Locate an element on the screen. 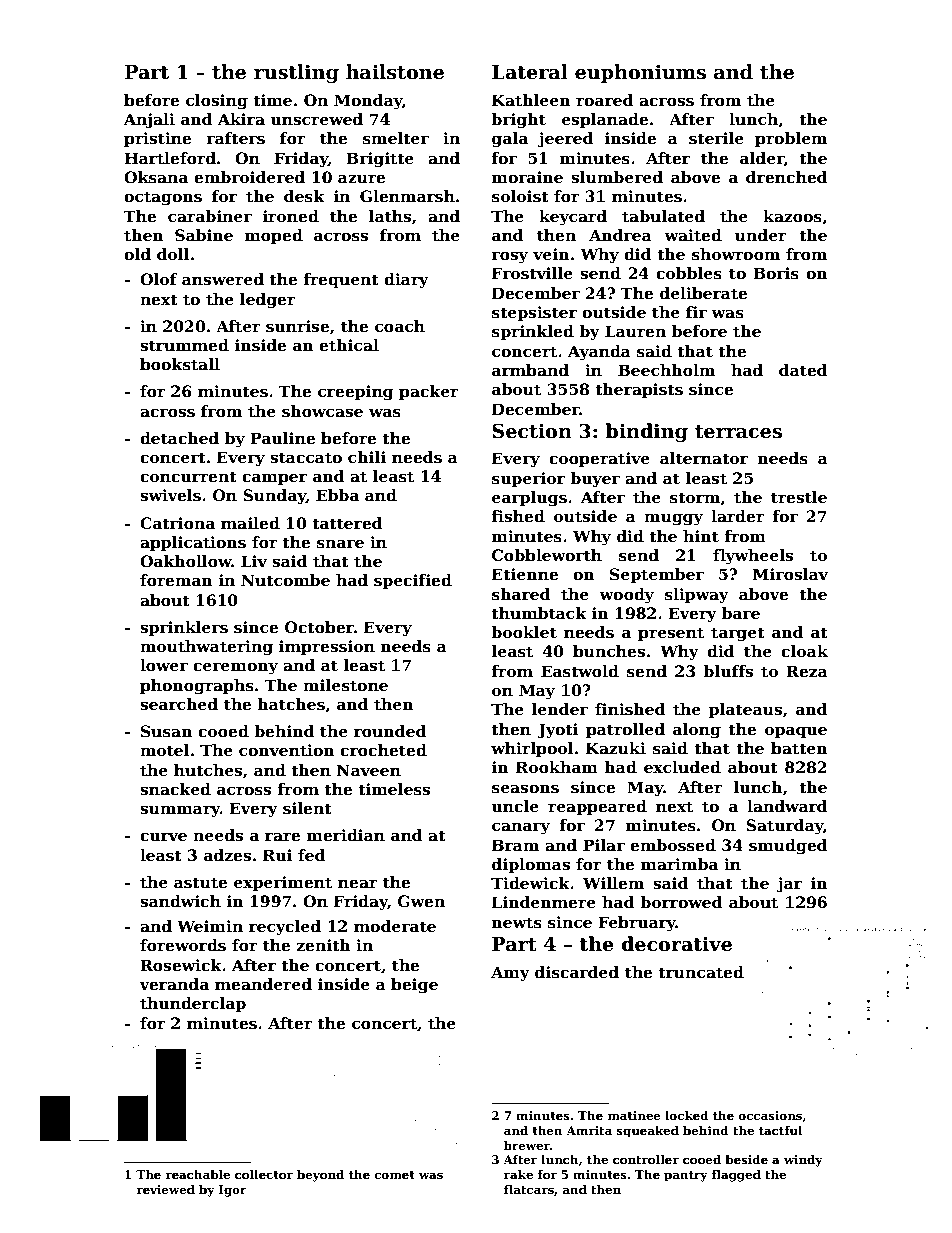 This screenshot has width=952, height=1233. pristine is located at coordinates (157, 139).
